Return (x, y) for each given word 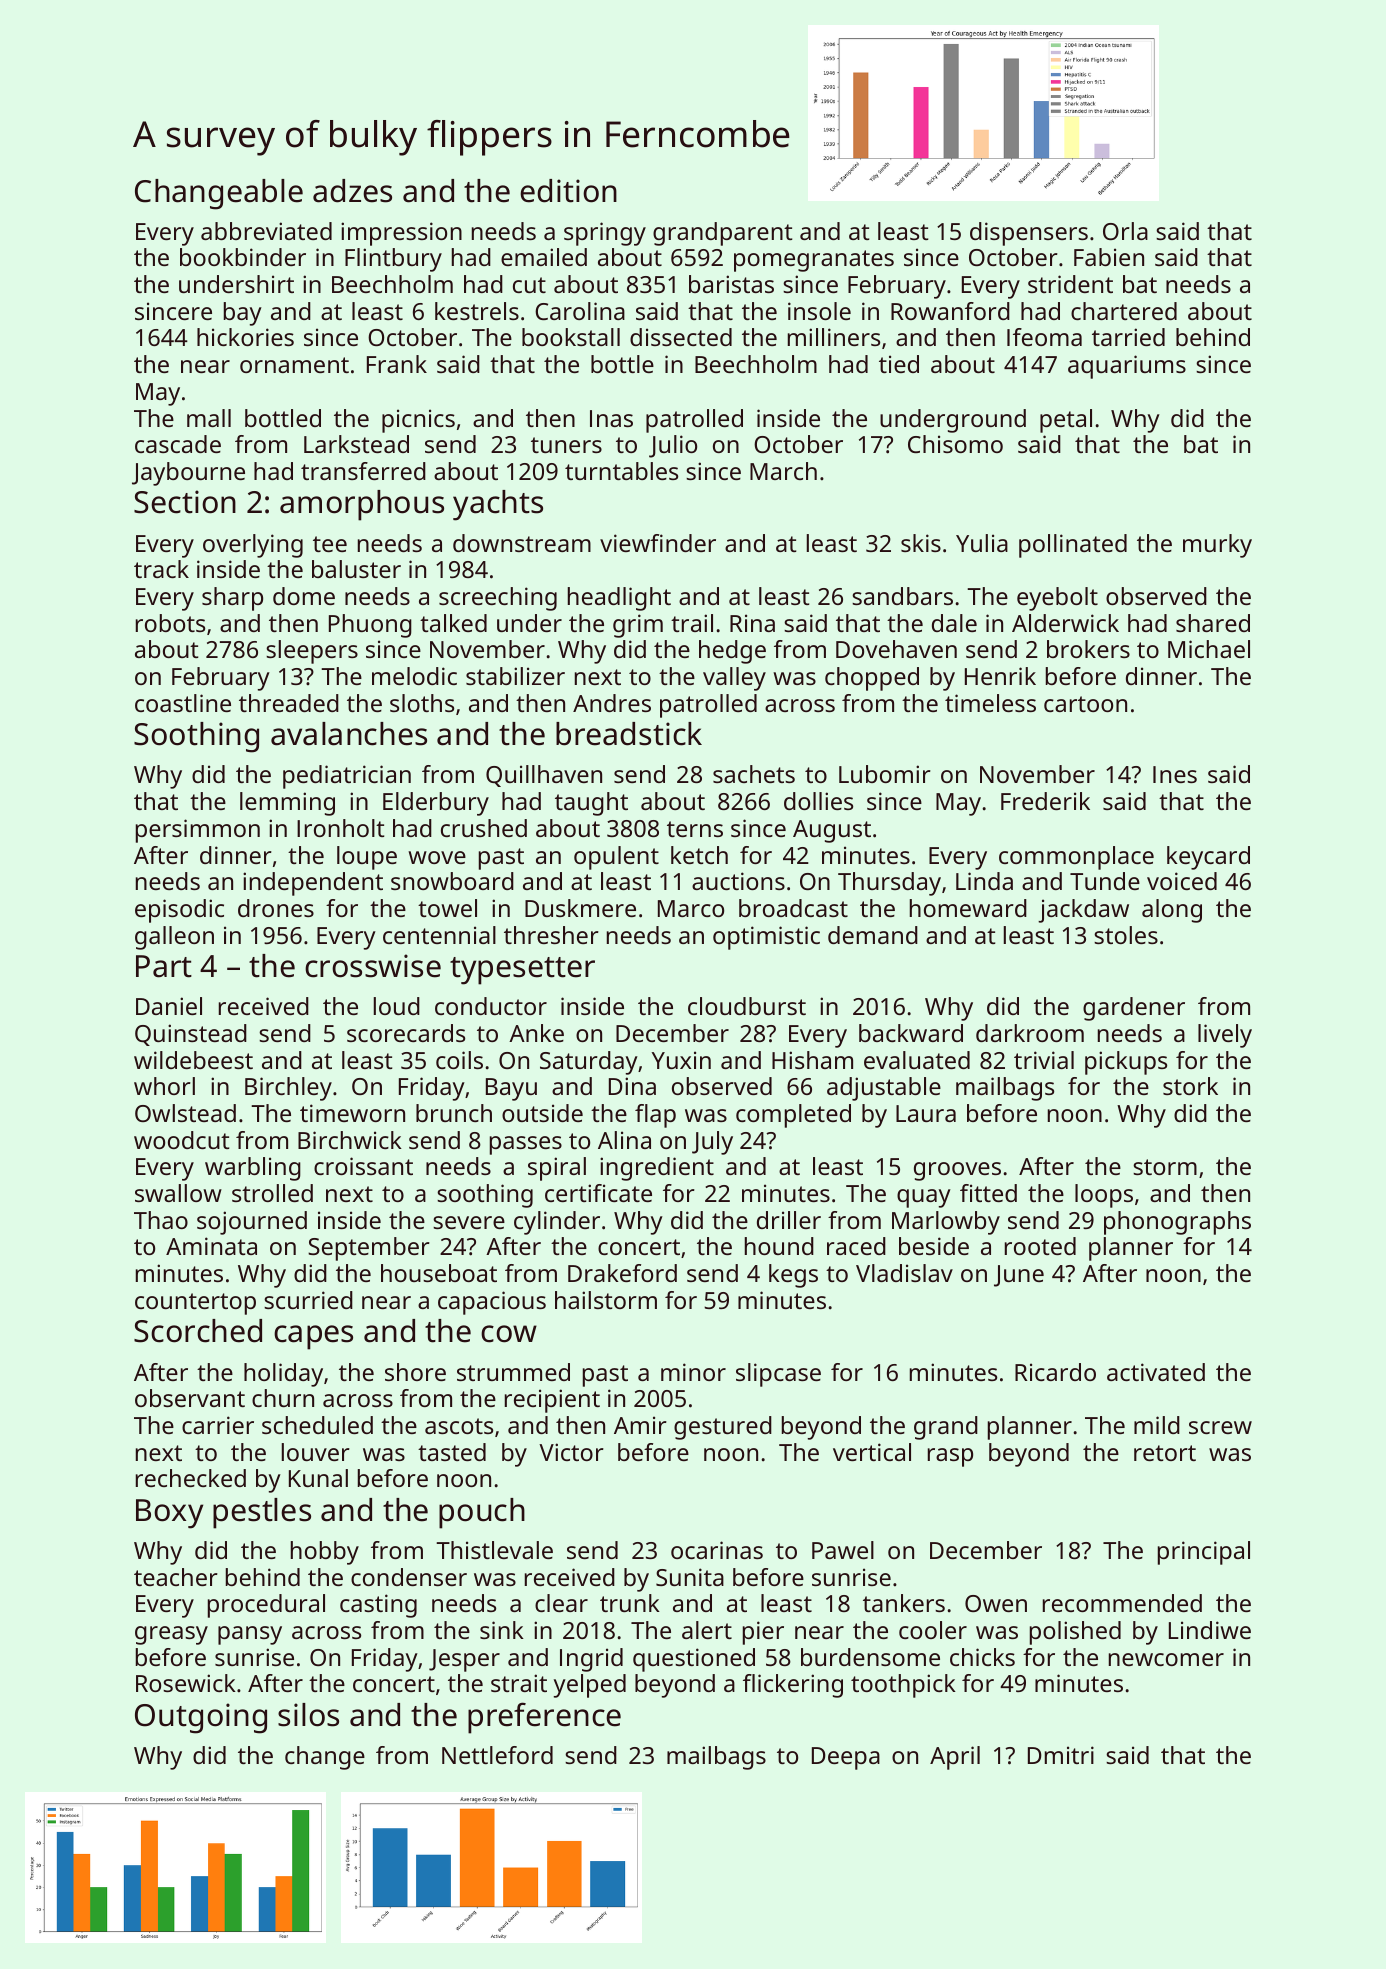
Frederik (1045, 801)
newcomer (1166, 1659)
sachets (754, 774)
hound (779, 1246)
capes (313, 1337)
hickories (245, 337)
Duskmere (580, 908)
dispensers (1029, 234)
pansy (250, 1635)
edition (568, 191)
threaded (289, 703)
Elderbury (436, 804)
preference (544, 1718)
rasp (950, 1457)
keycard (1208, 858)
